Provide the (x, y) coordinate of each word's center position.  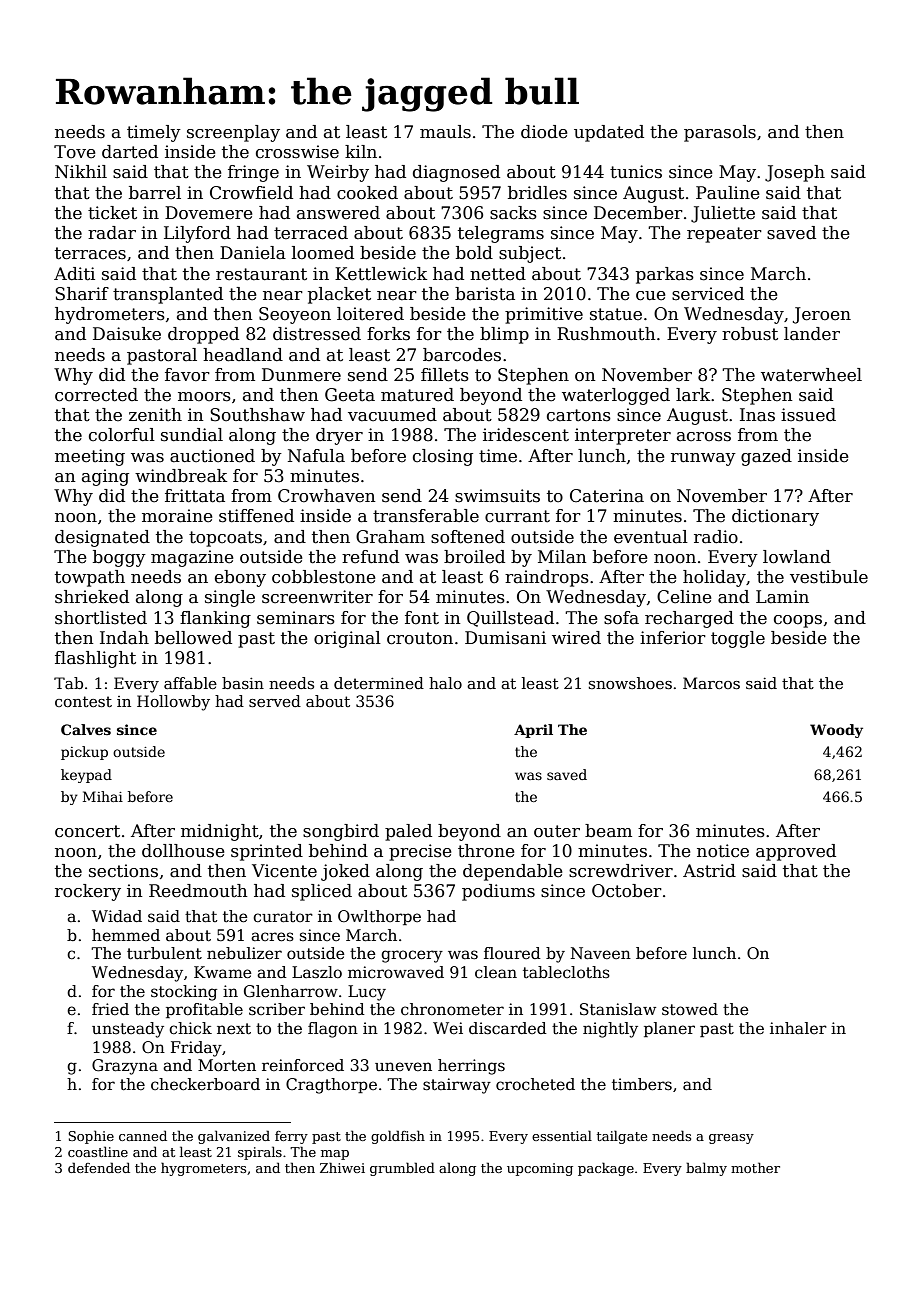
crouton (420, 638)
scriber (277, 1009)
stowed (690, 1009)
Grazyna (125, 1067)
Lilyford (197, 234)
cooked (367, 193)
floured (512, 953)
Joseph (795, 173)
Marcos (711, 683)
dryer (339, 436)
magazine (192, 558)
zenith (155, 415)
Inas (757, 415)
